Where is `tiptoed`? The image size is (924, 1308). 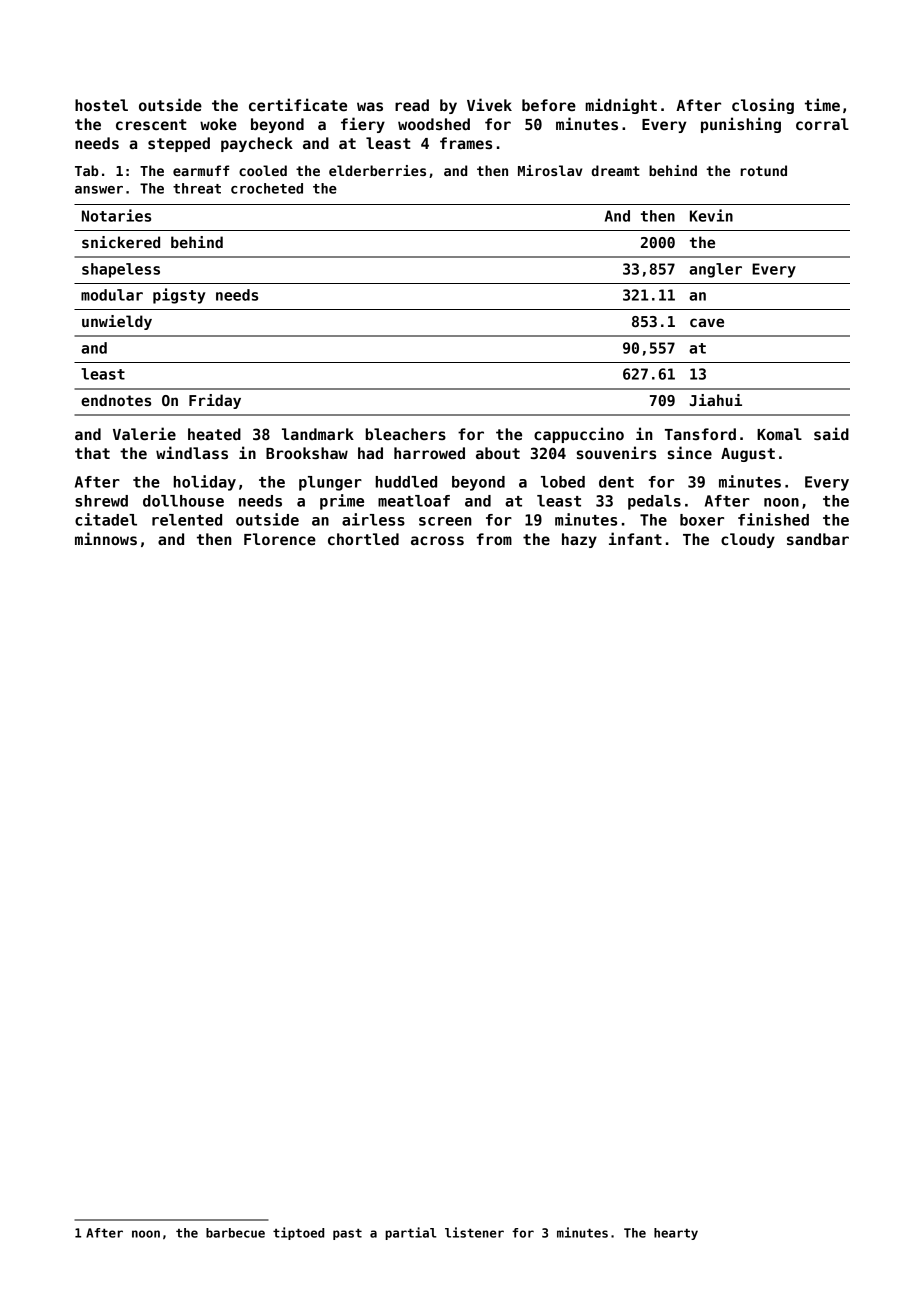
tiptoed is located at coordinates (298, 1233).
